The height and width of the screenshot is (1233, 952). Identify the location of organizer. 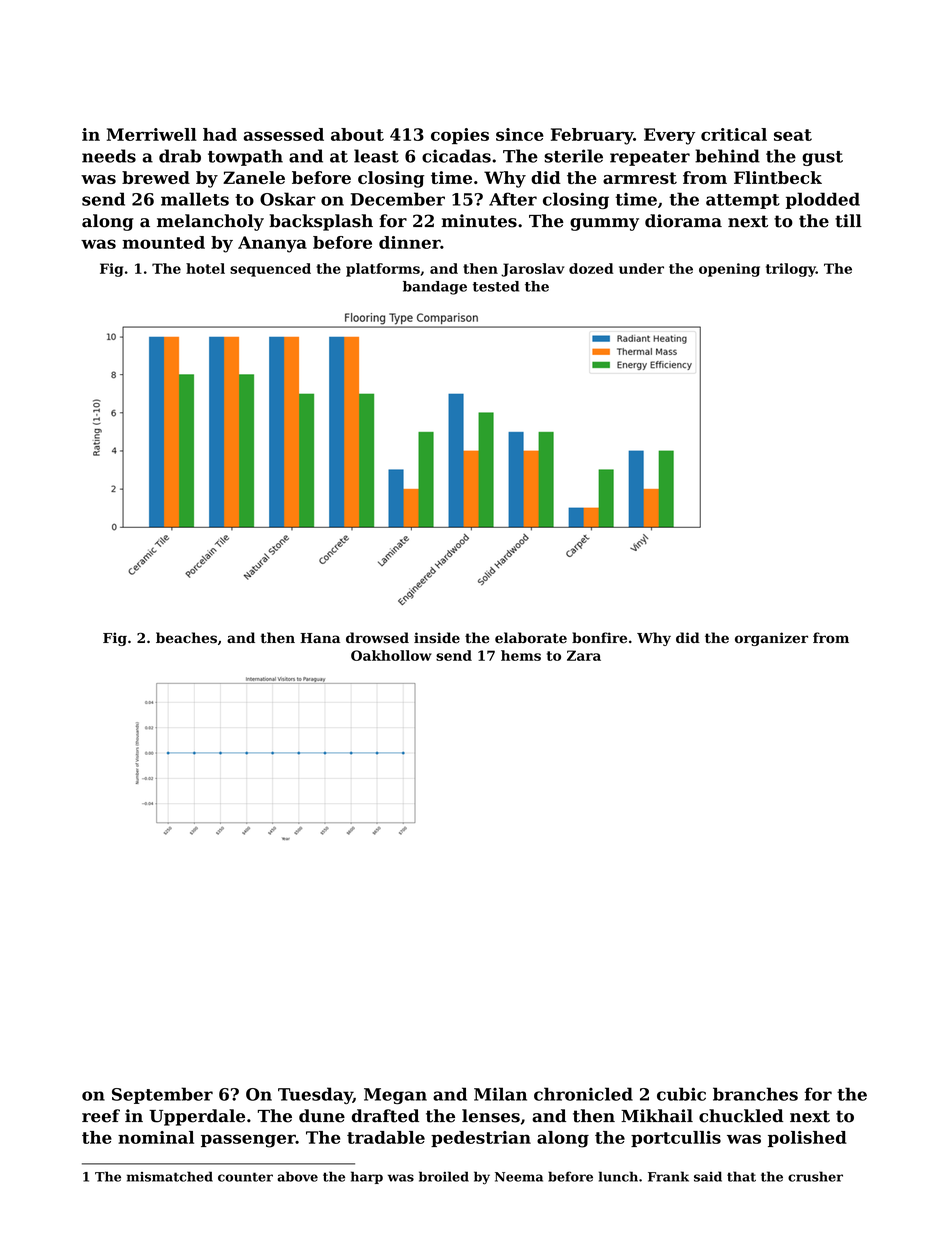
(771, 639).
